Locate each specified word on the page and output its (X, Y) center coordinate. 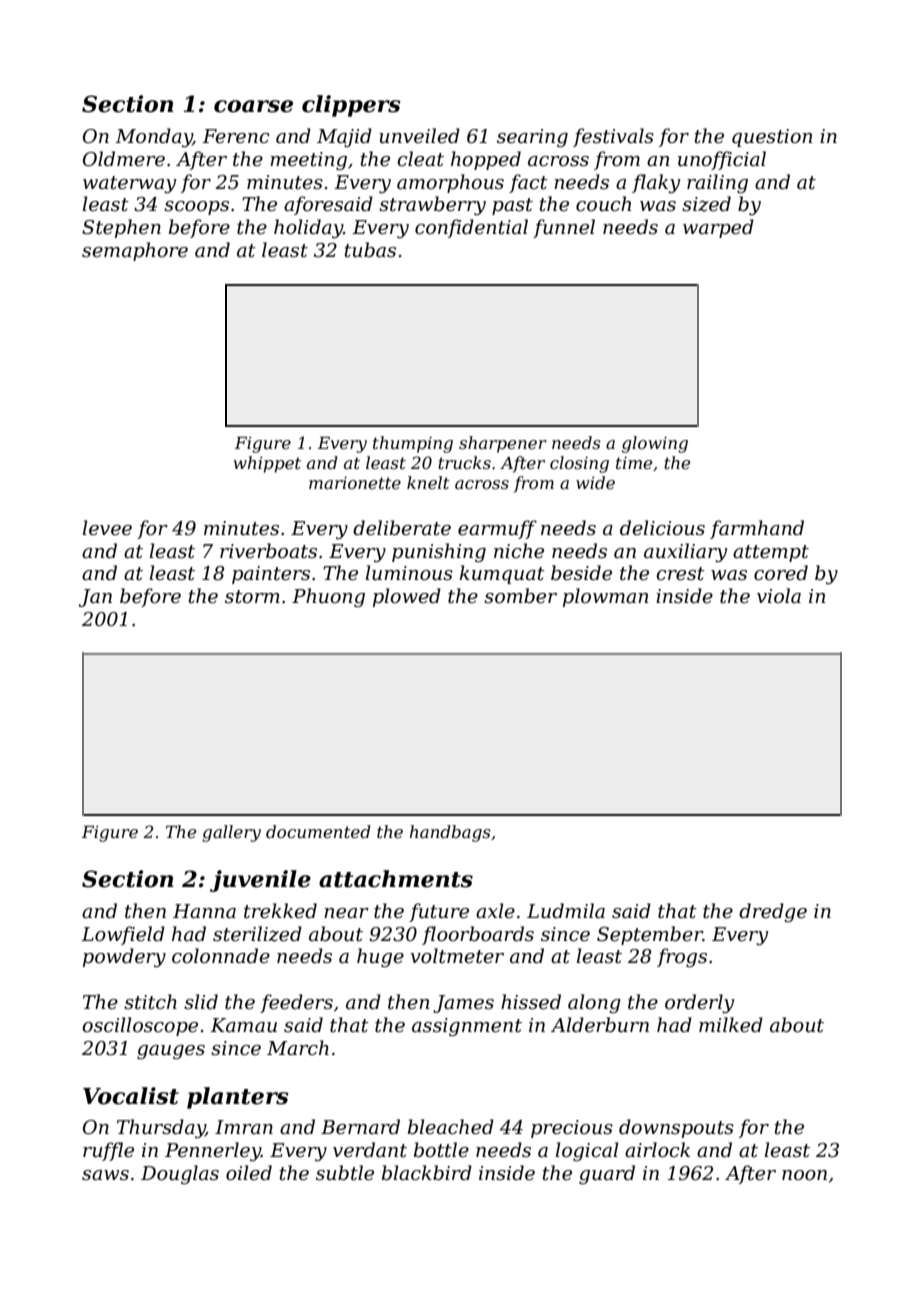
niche (519, 551)
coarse (253, 106)
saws (105, 1175)
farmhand (757, 529)
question (772, 138)
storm (252, 597)
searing (532, 138)
